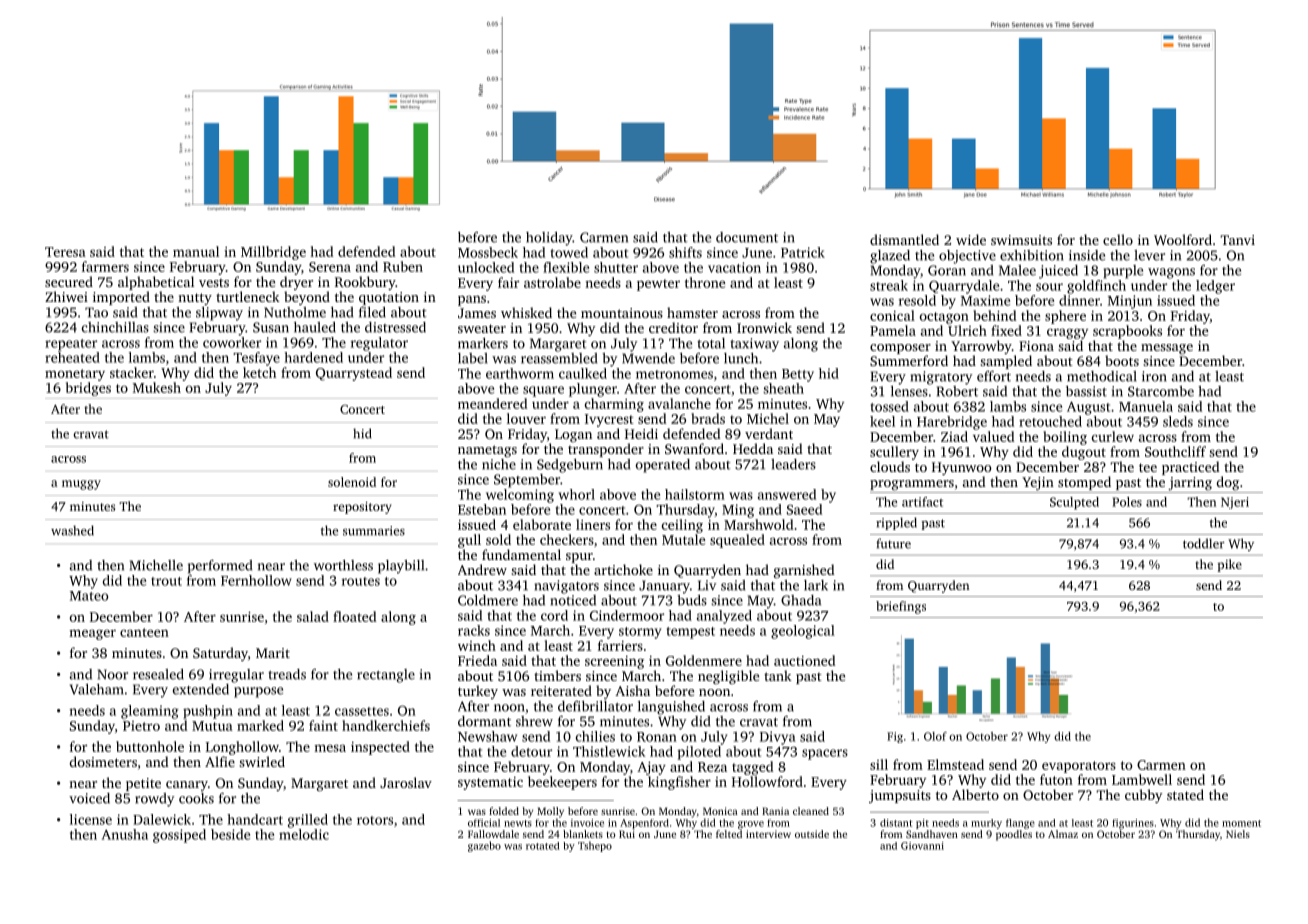 The image size is (1308, 924). Describe the element at coordinates (65, 252) in the page. I see `Teresa` at that location.
